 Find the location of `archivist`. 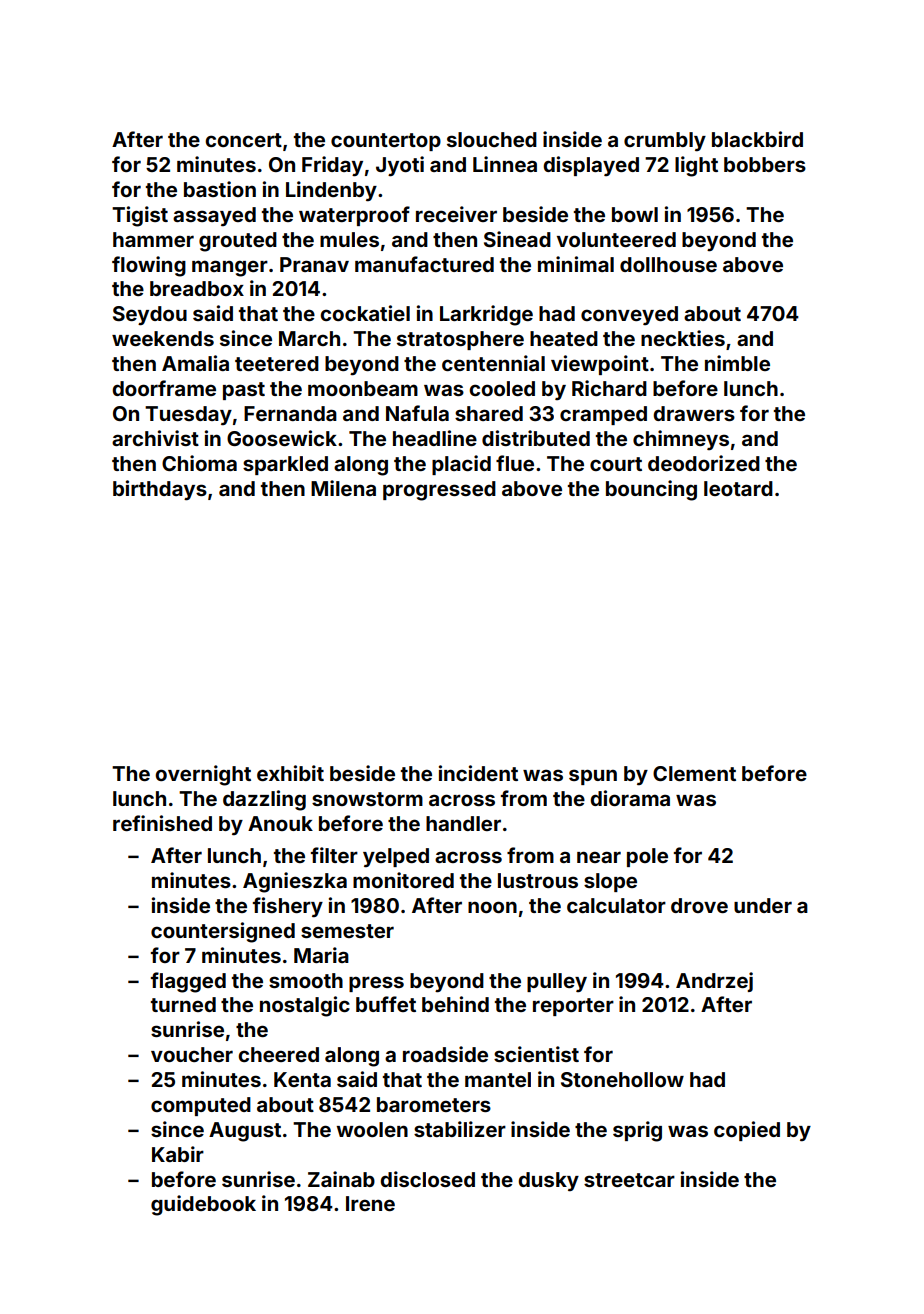

archivist is located at coordinates (155, 438).
